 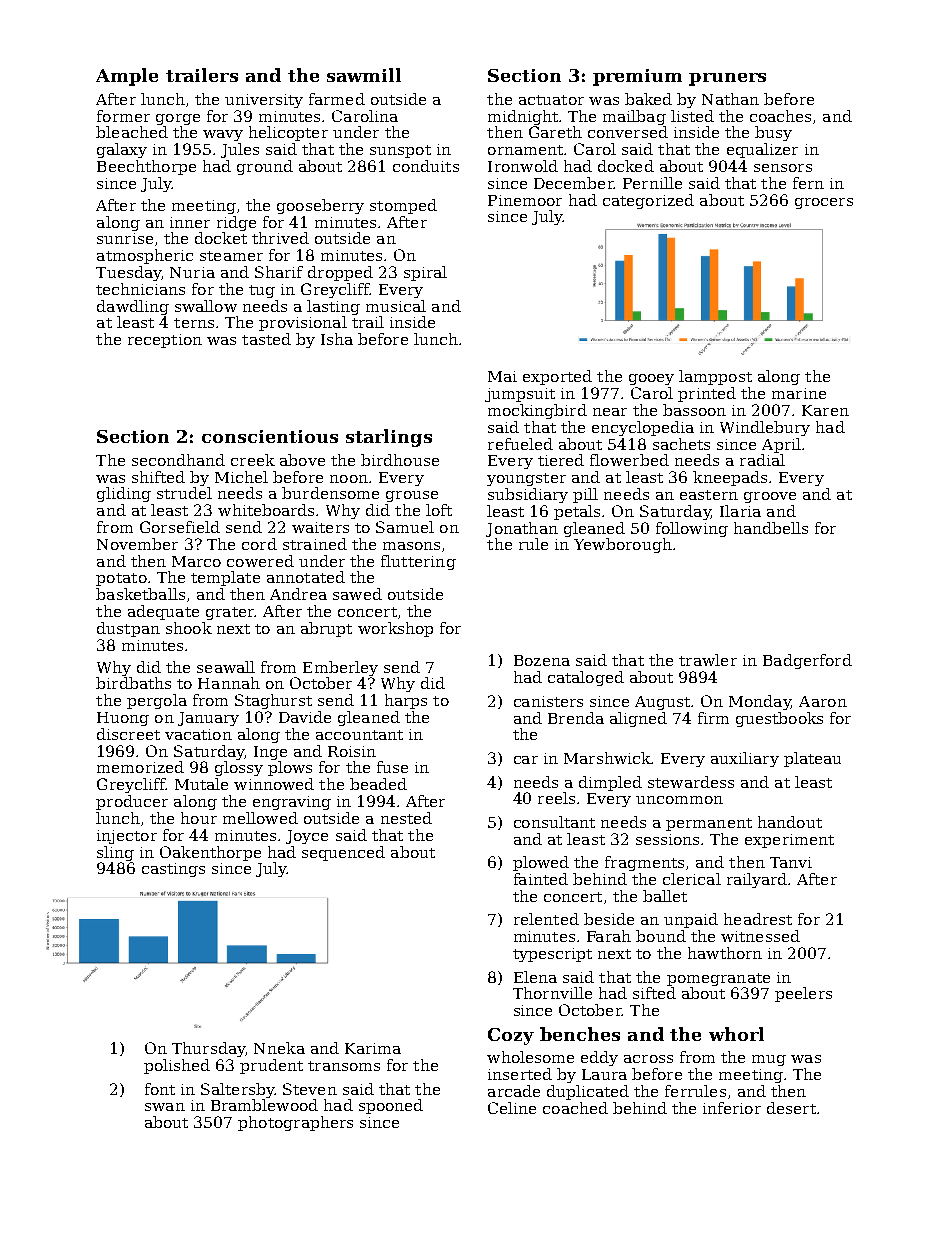 I want to click on Pinemoor, so click(x=525, y=200).
